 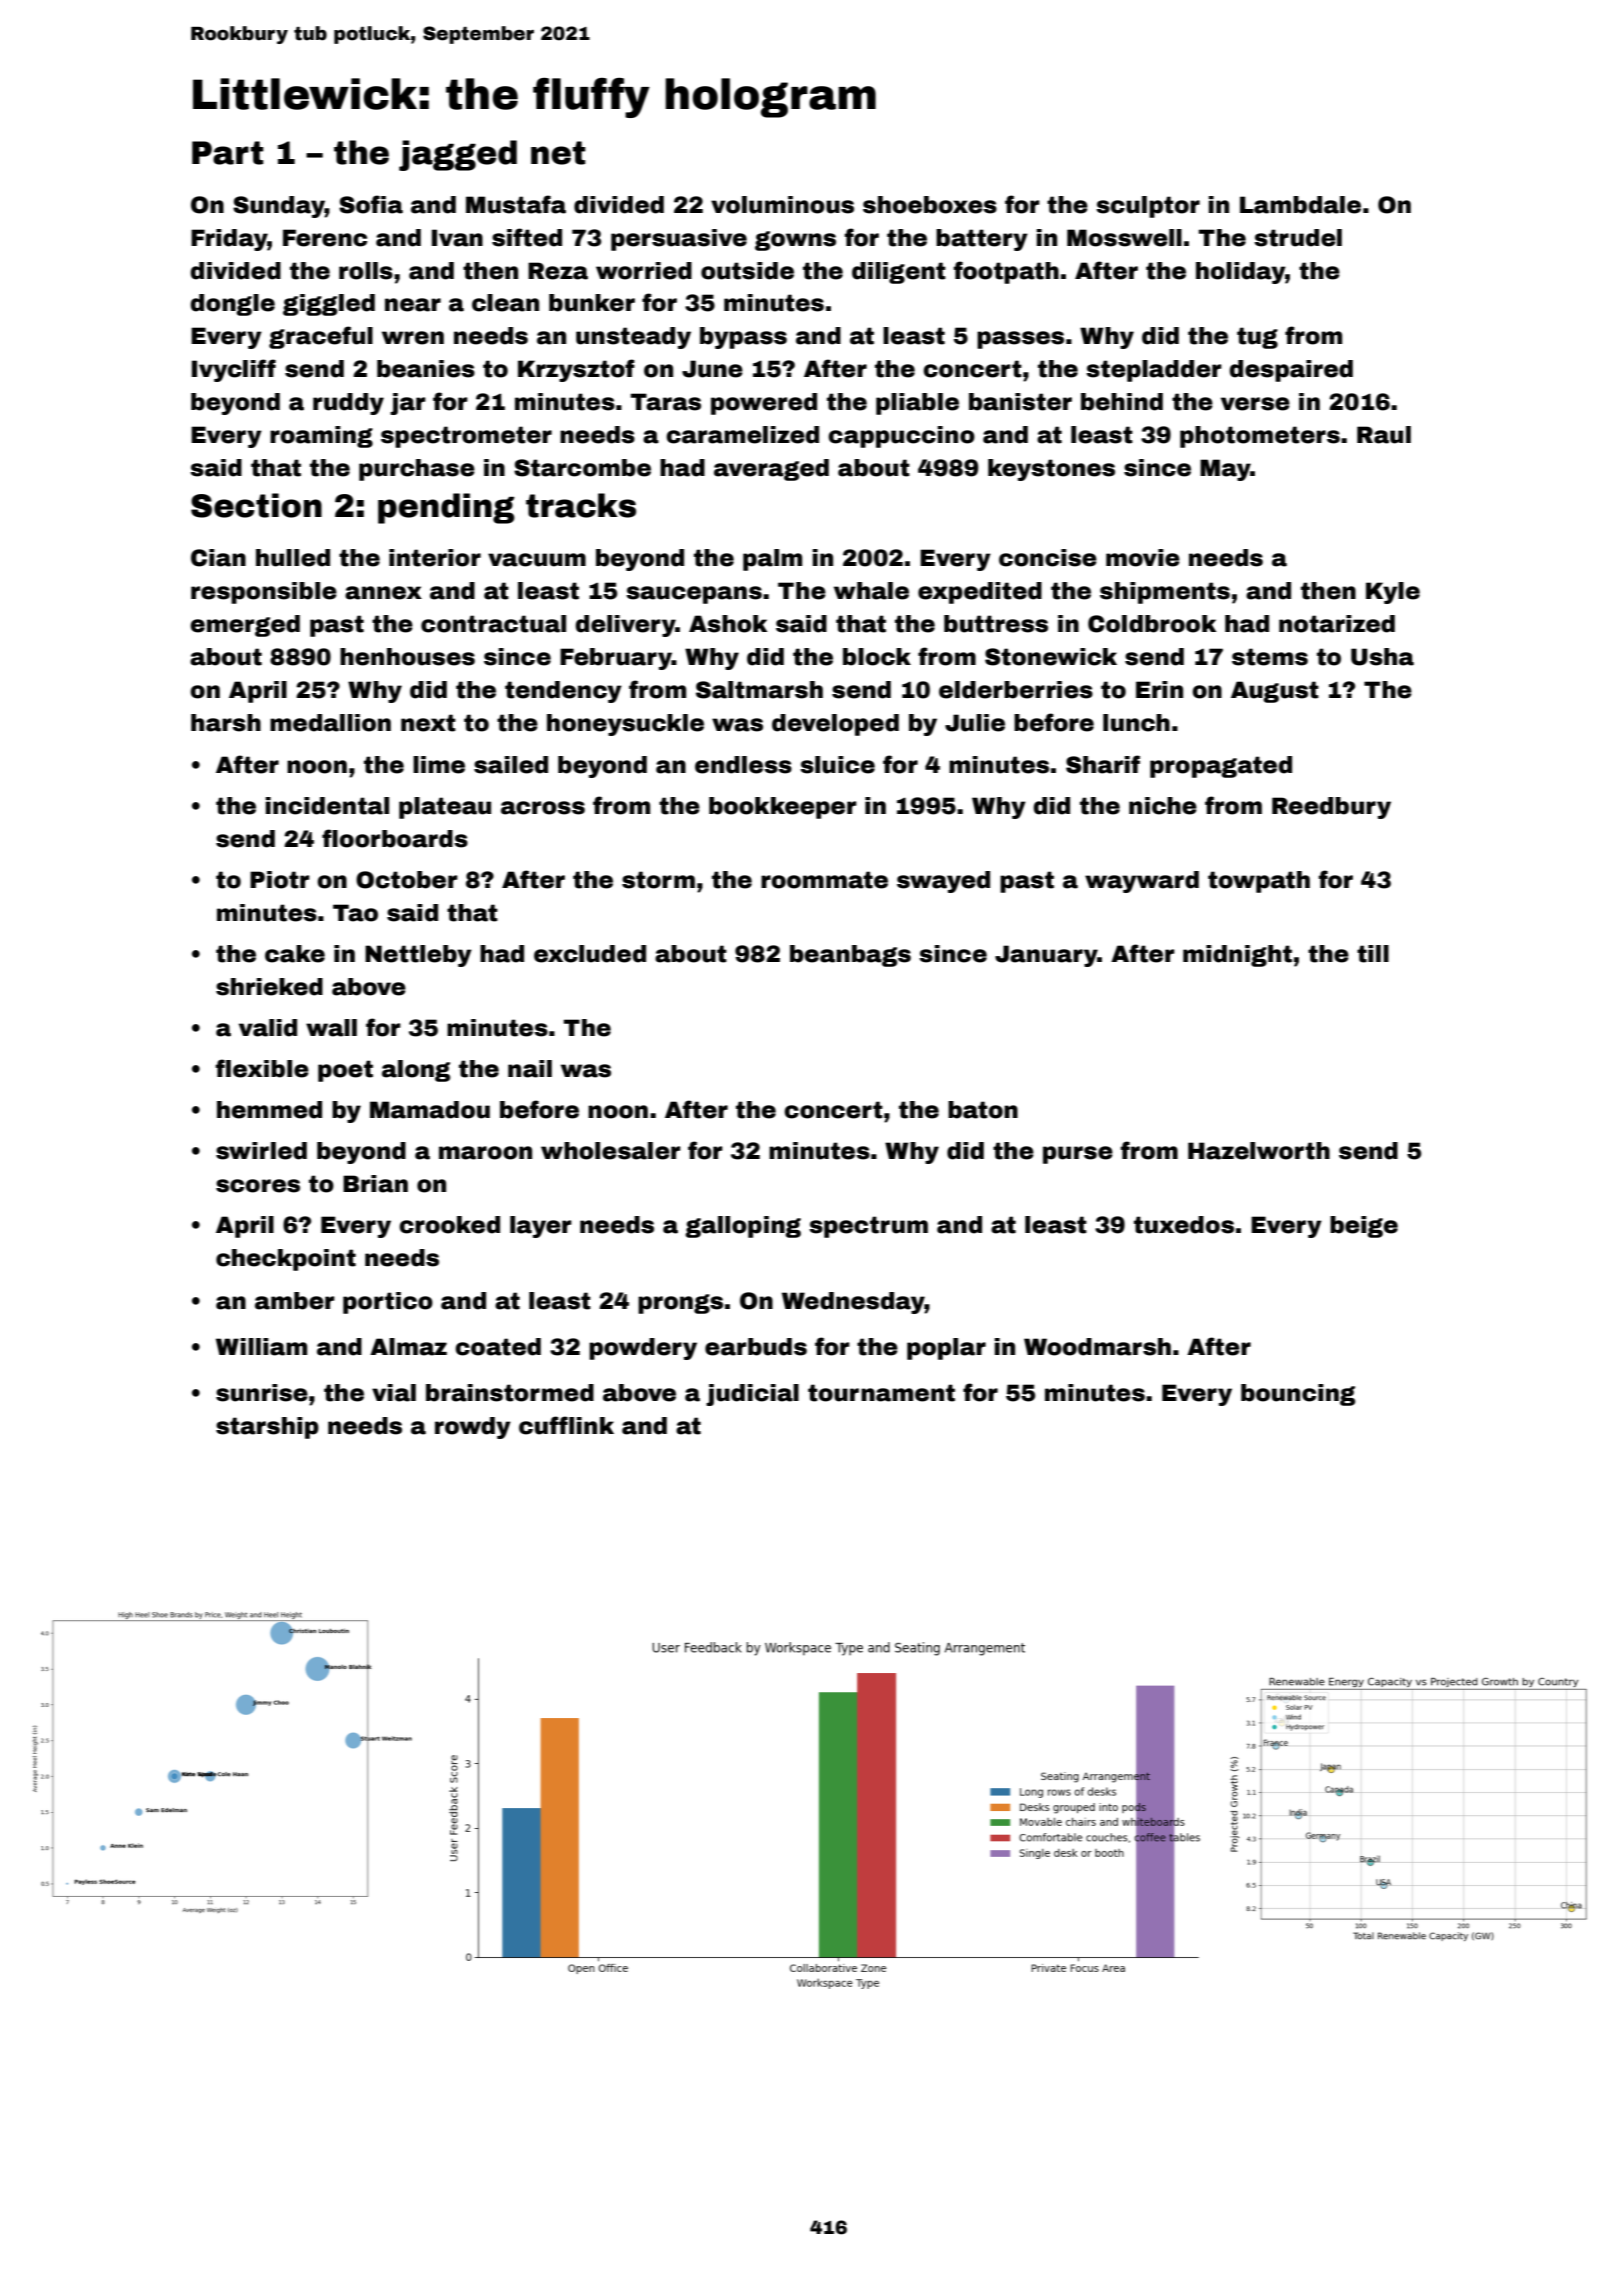 I want to click on Section, so click(x=256, y=505).
